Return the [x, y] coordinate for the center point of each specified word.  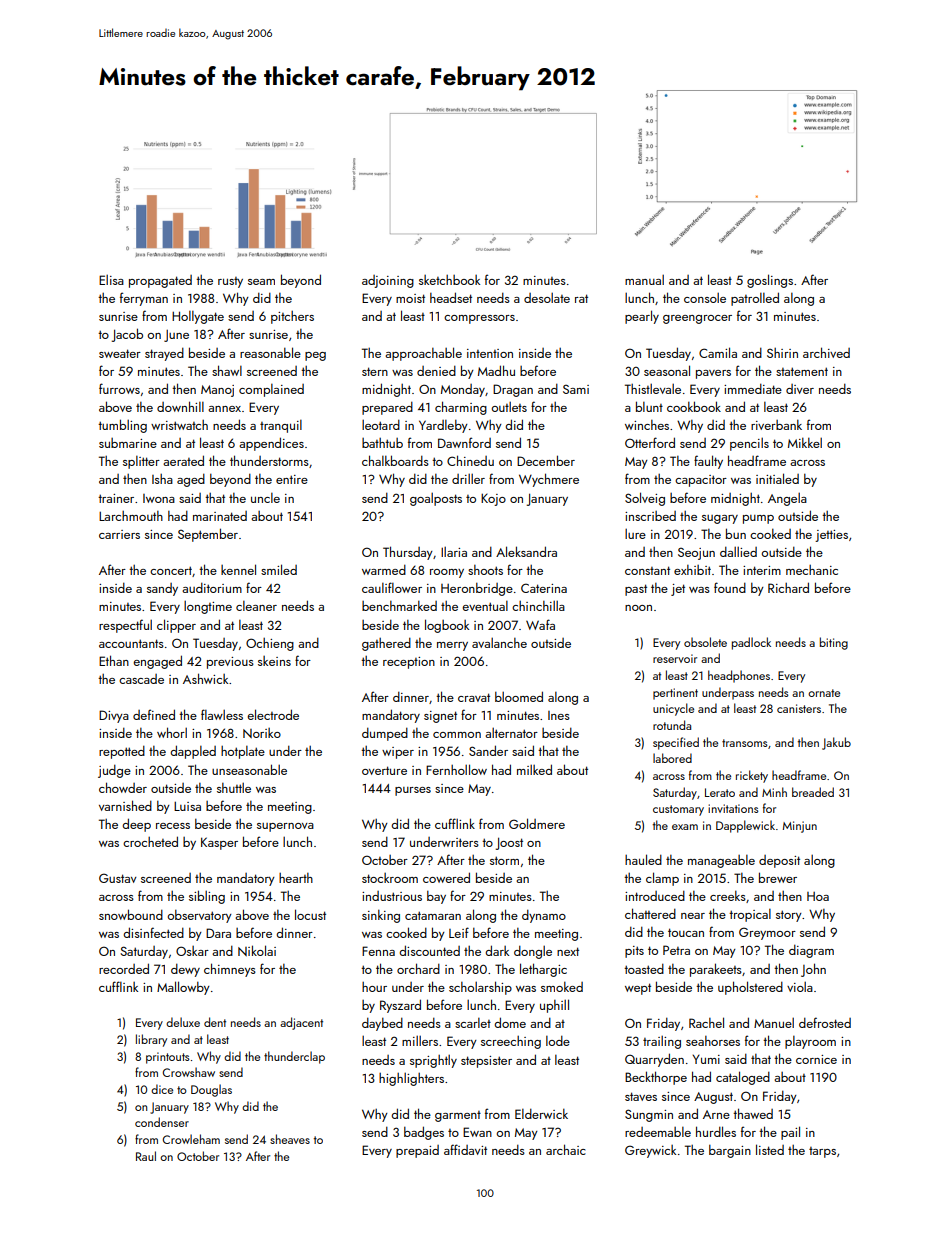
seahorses [713, 1041]
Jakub [836, 743]
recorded [124, 968]
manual [644, 279]
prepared [387, 408]
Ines [559, 715]
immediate [753, 388]
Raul [146, 1156]
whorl [172, 732]
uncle [265, 498]
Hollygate [198, 317]
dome [510, 1022]
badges [424, 1133]
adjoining [388, 281]
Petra [676, 950]
